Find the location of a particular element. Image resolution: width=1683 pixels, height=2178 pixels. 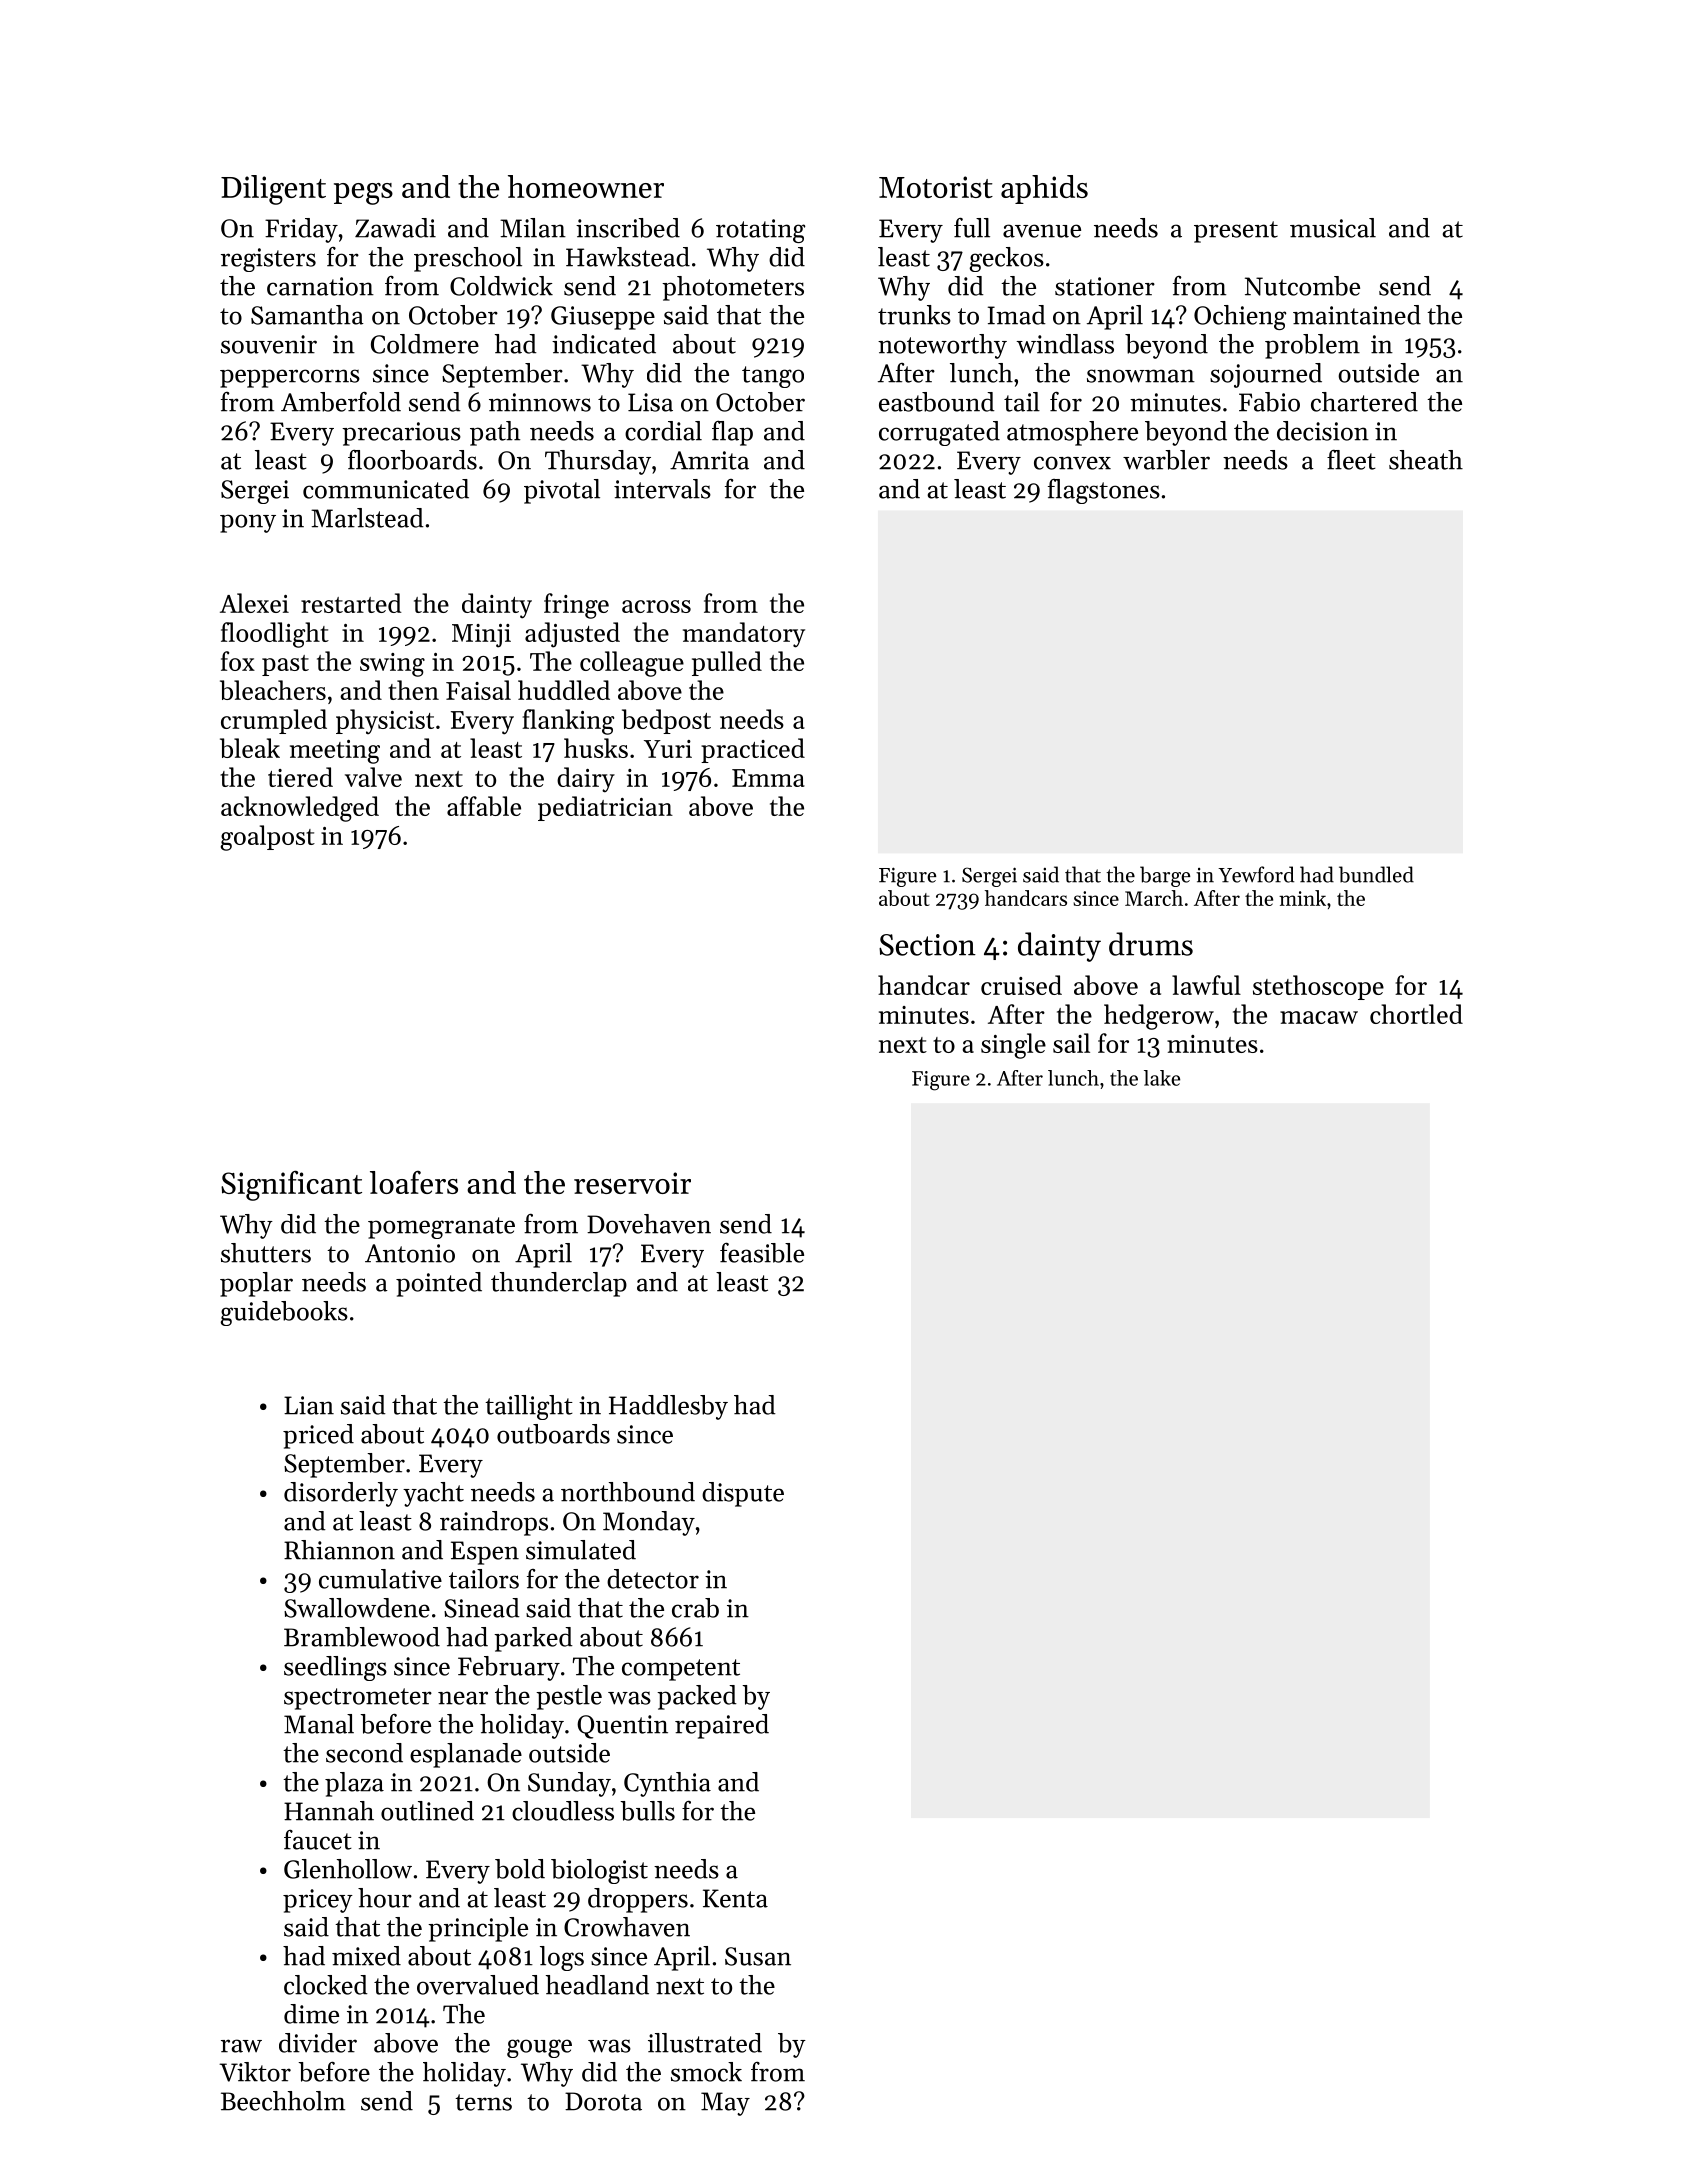

faucet is located at coordinates (318, 1840).
